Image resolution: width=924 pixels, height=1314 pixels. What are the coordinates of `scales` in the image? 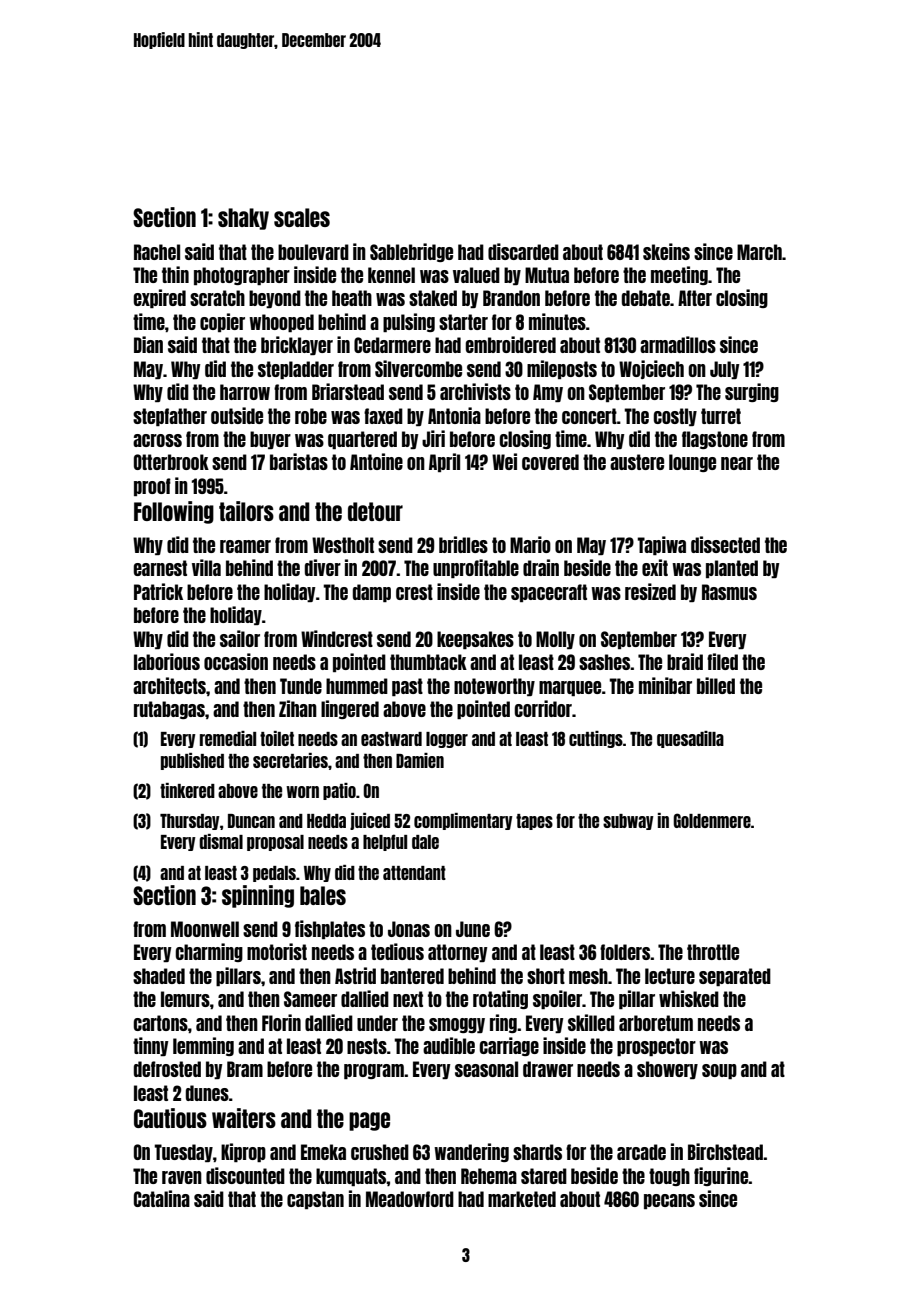 It's located at (302, 217).
